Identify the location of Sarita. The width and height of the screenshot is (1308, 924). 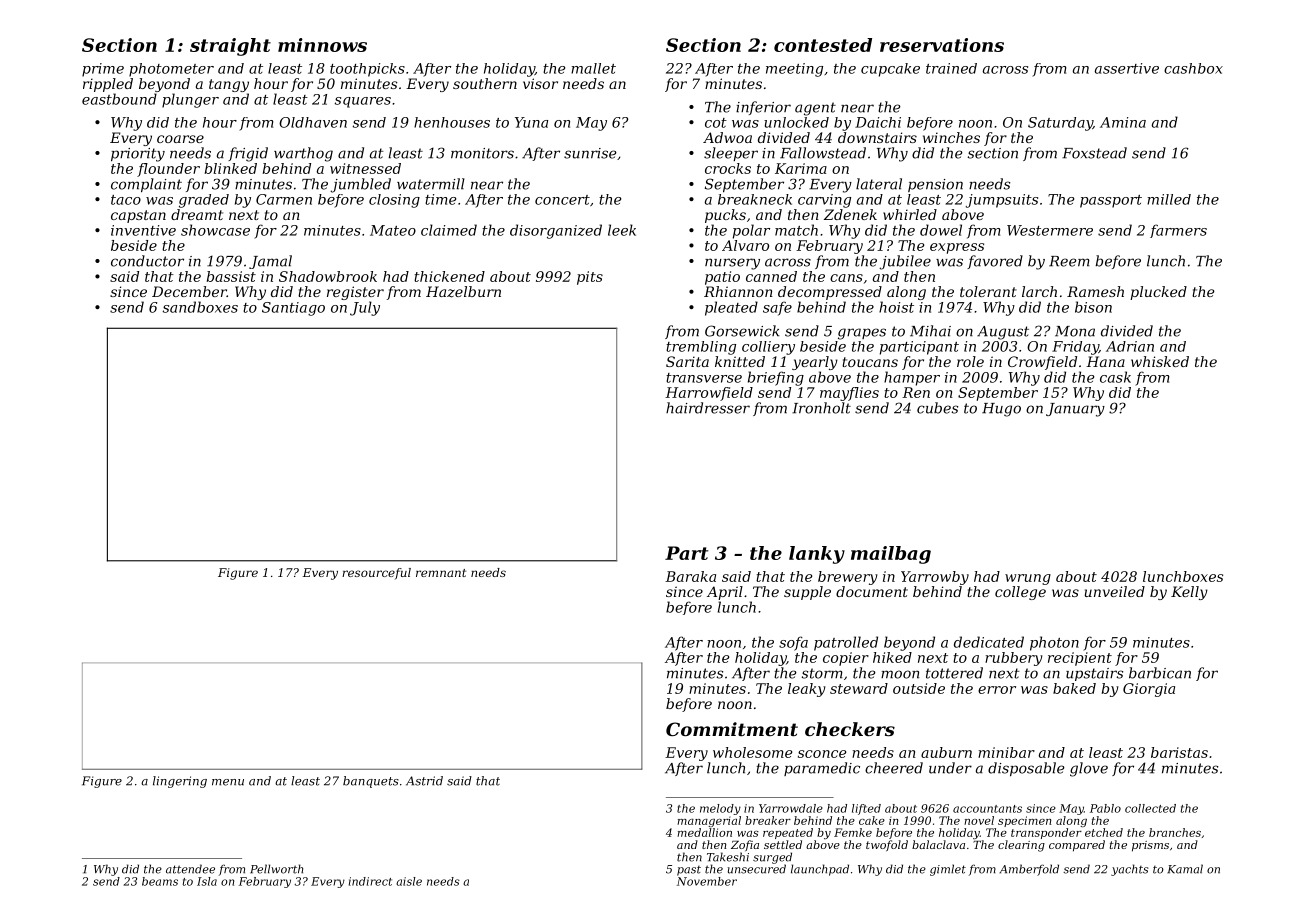
(687, 361).
